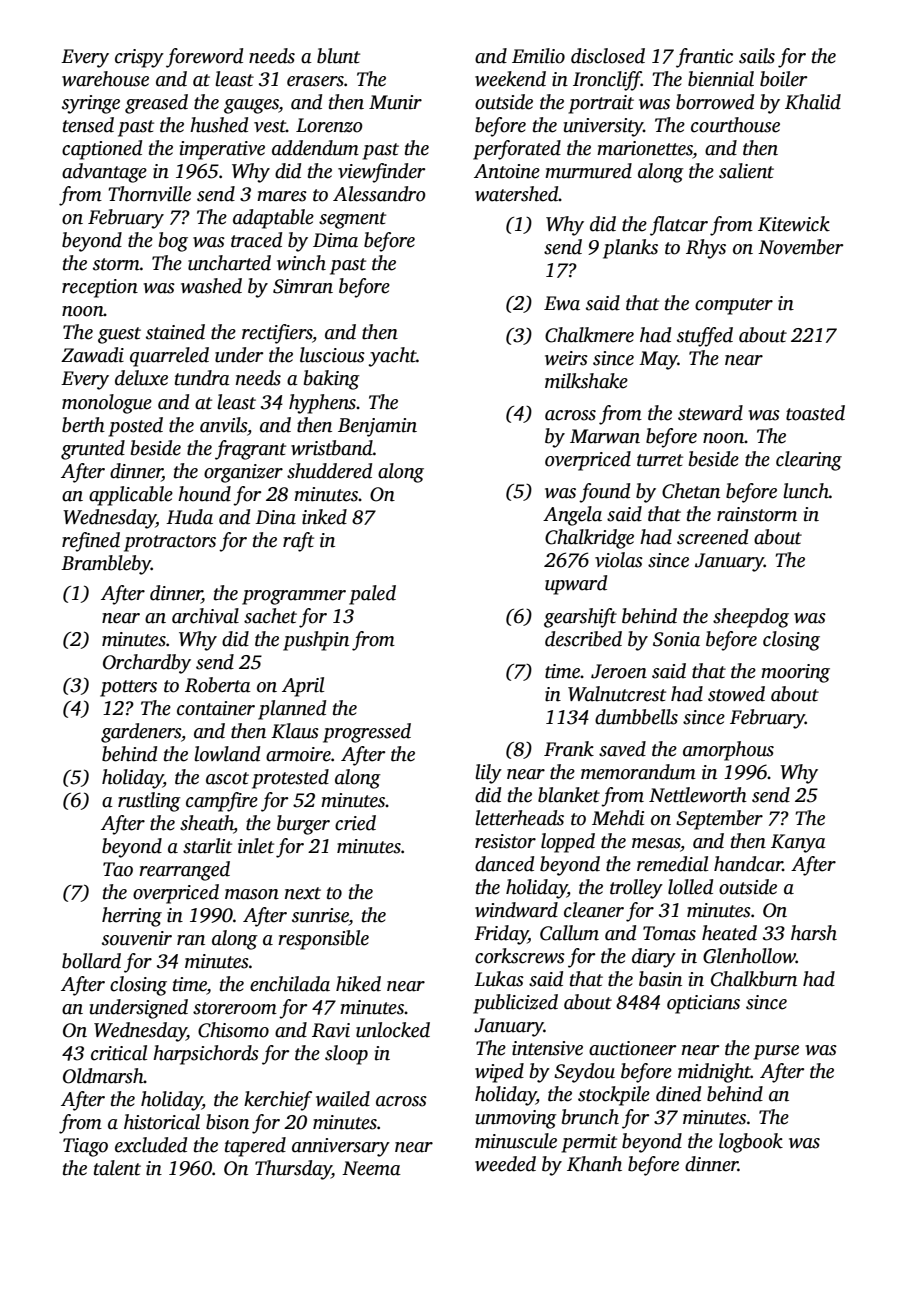  What do you see at coordinates (358, 984) in the image?
I see `hiked` at bounding box center [358, 984].
